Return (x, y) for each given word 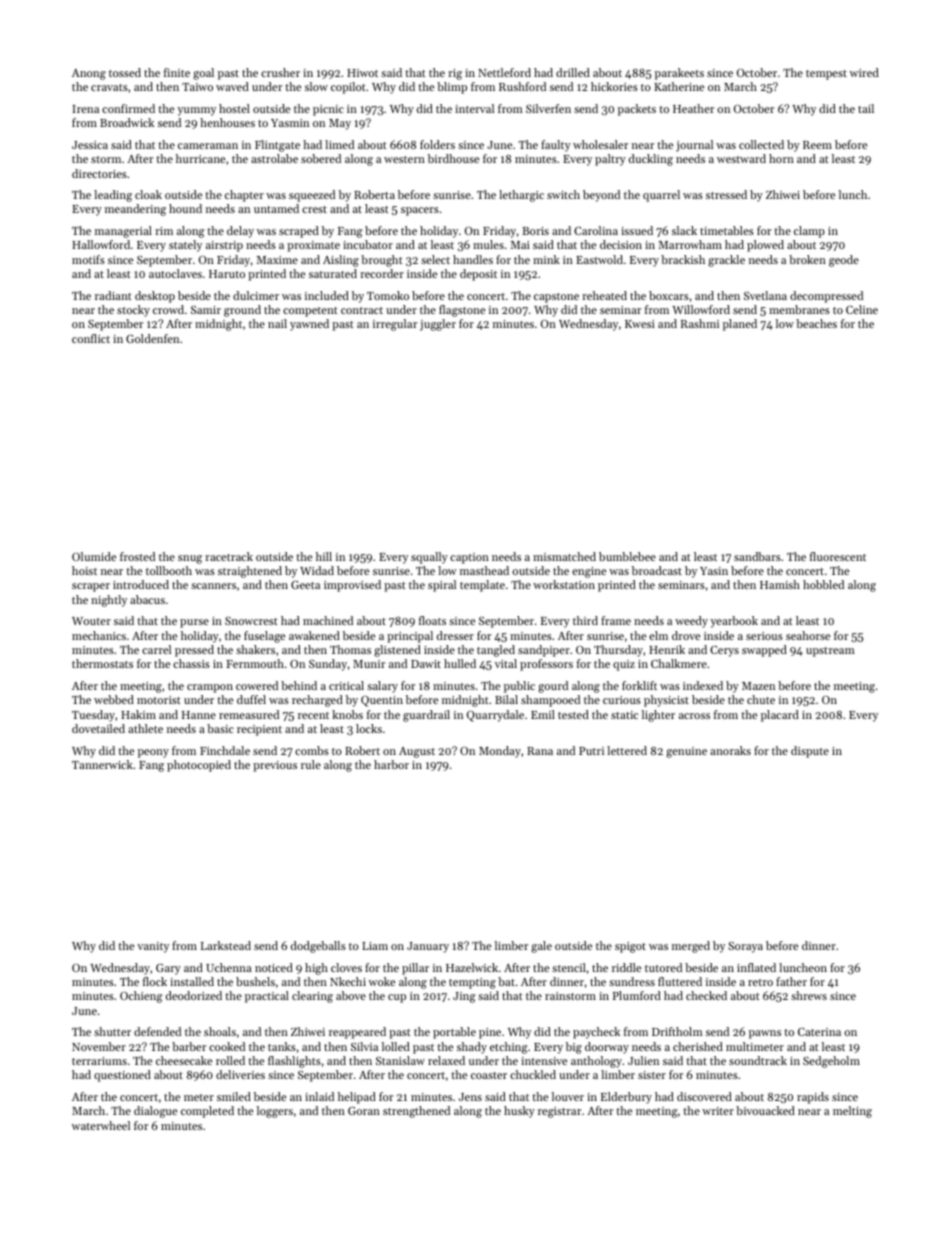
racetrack (229, 556)
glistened (397, 651)
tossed (125, 72)
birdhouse (453, 158)
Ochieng (141, 997)
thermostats (102, 663)
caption (469, 558)
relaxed (446, 1060)
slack (684, 230)
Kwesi (640, 324)
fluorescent (838, 556)
